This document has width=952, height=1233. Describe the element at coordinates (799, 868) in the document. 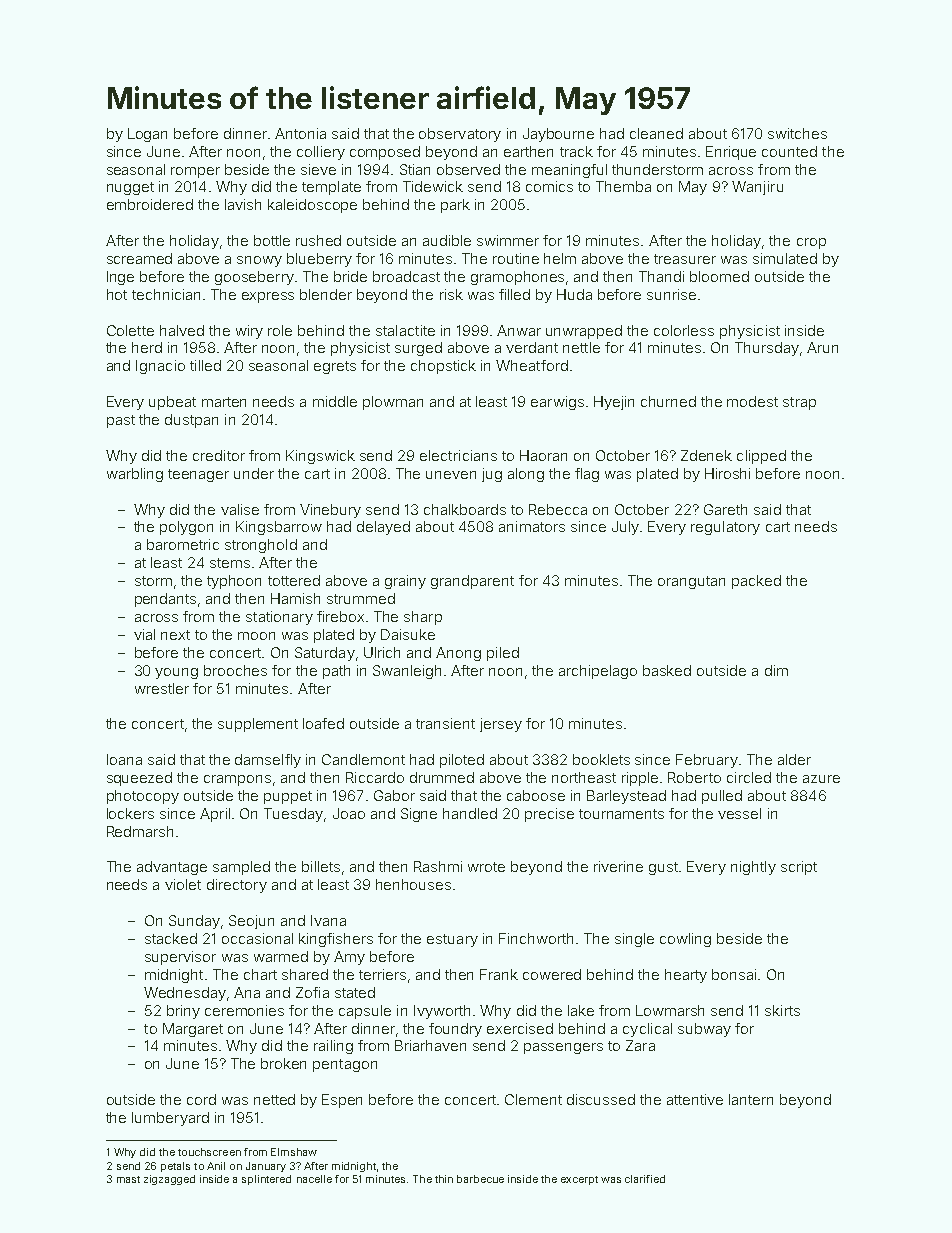

I see `script` at that location.
